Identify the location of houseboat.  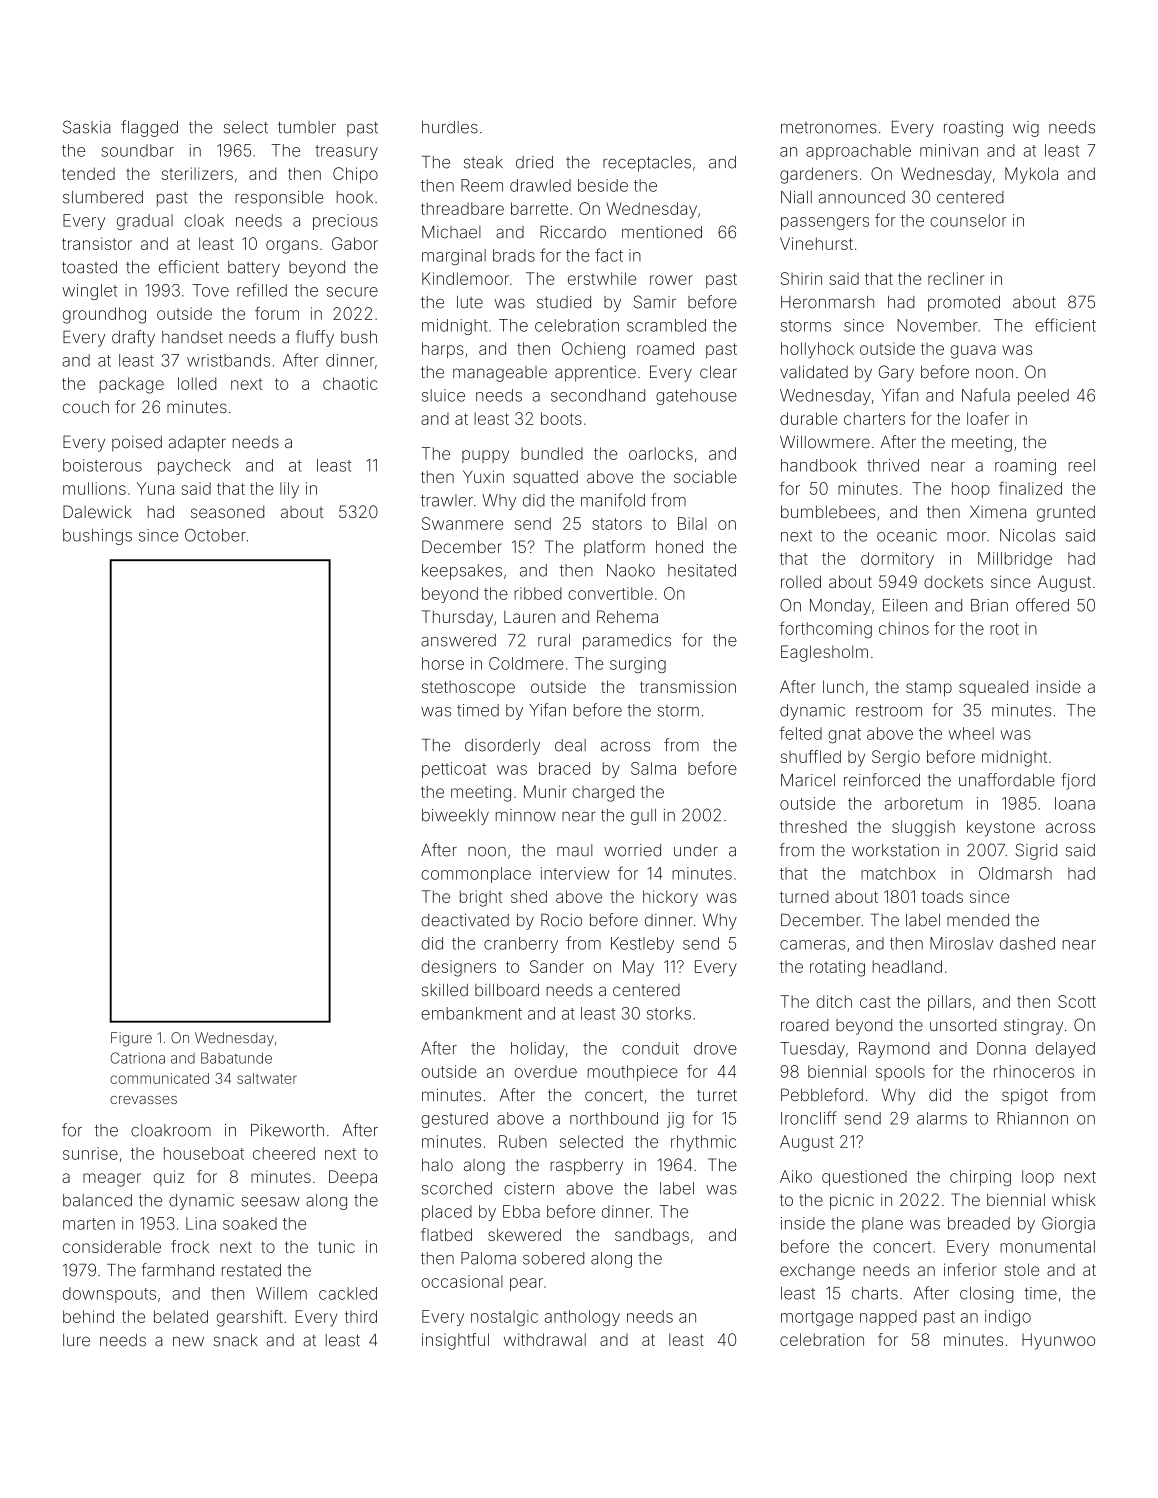
(204, 1153).
